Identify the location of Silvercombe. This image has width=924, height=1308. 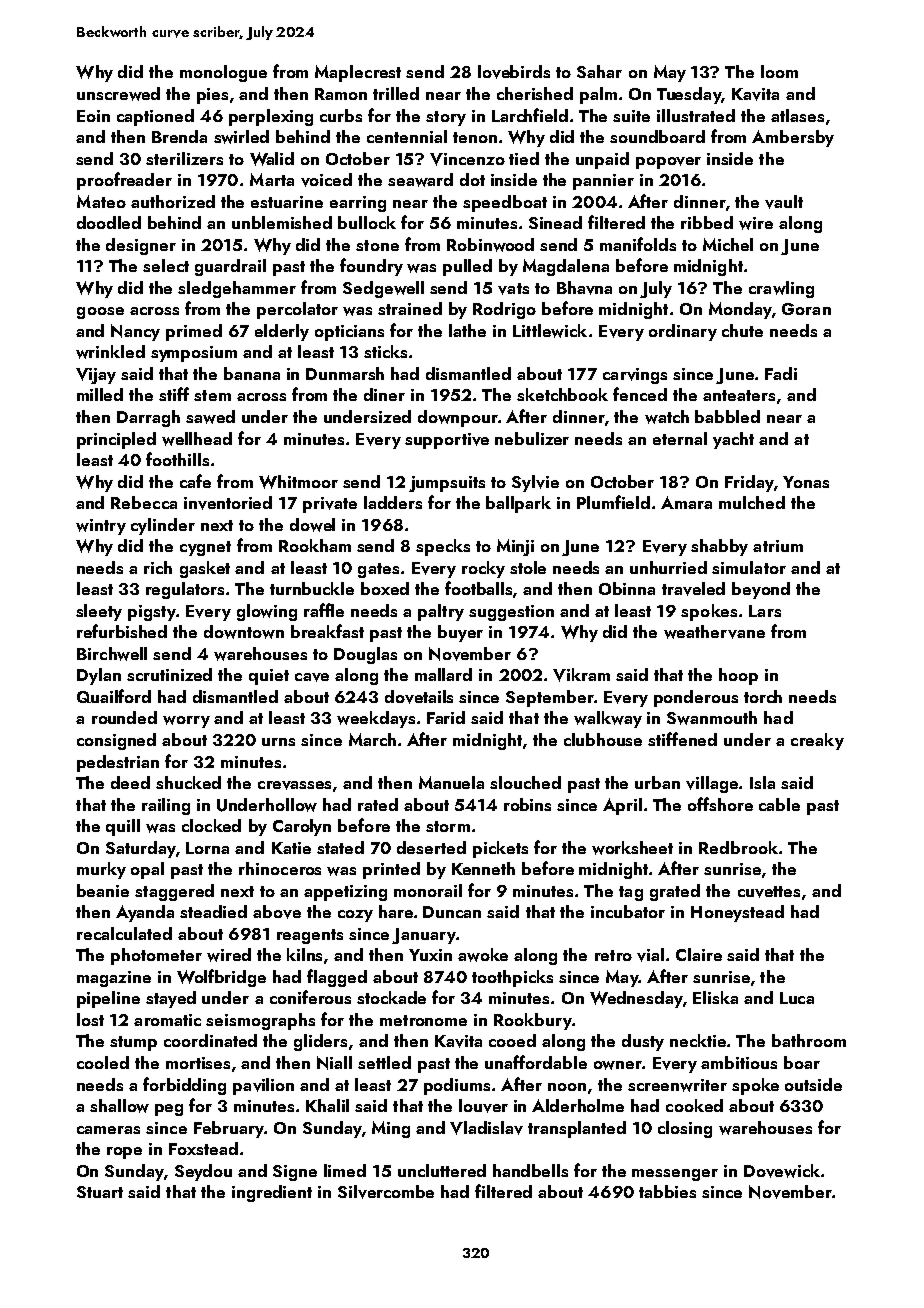
(386, 1192).
